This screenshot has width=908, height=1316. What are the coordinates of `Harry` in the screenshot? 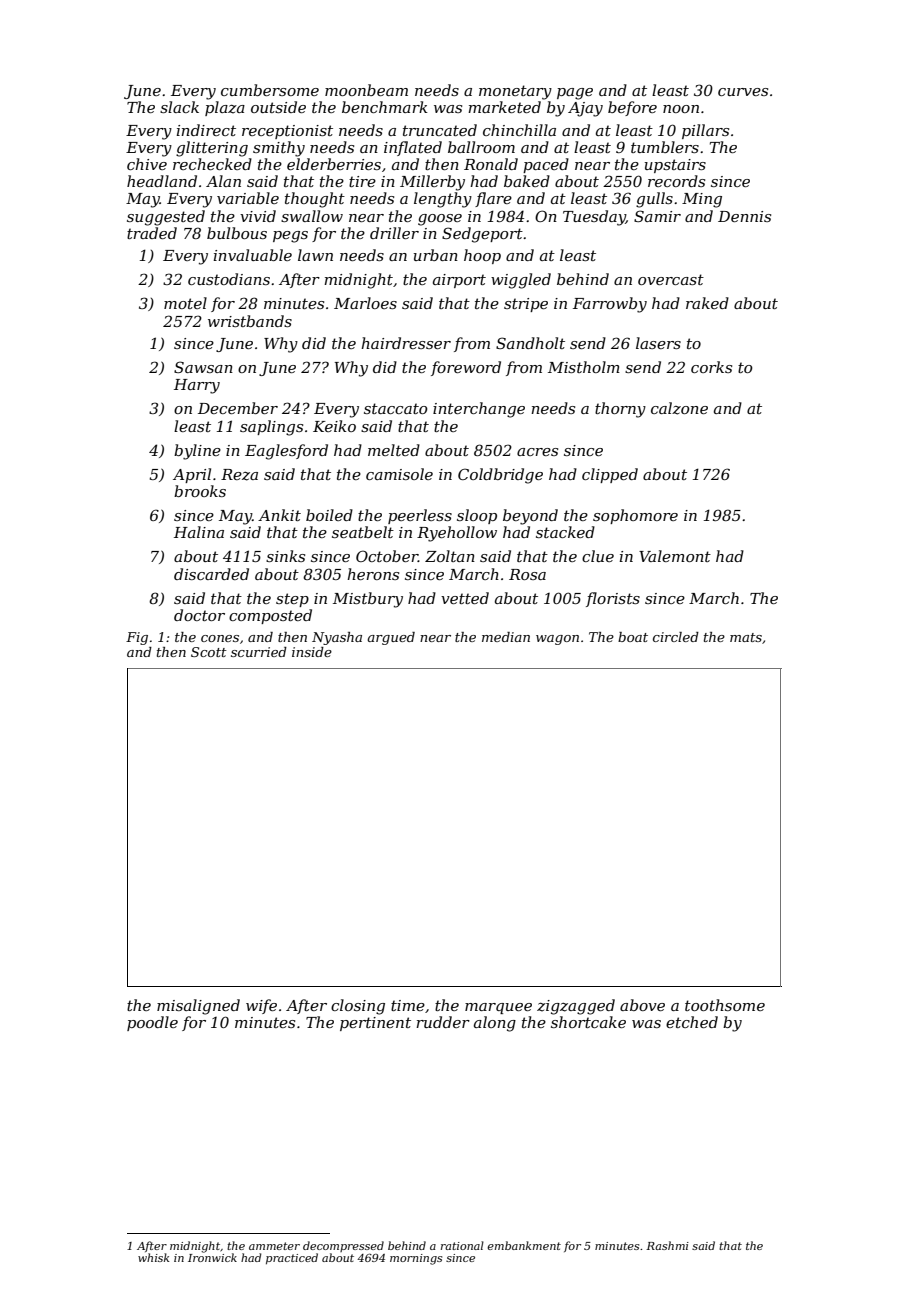 It's located at (197, 386).
